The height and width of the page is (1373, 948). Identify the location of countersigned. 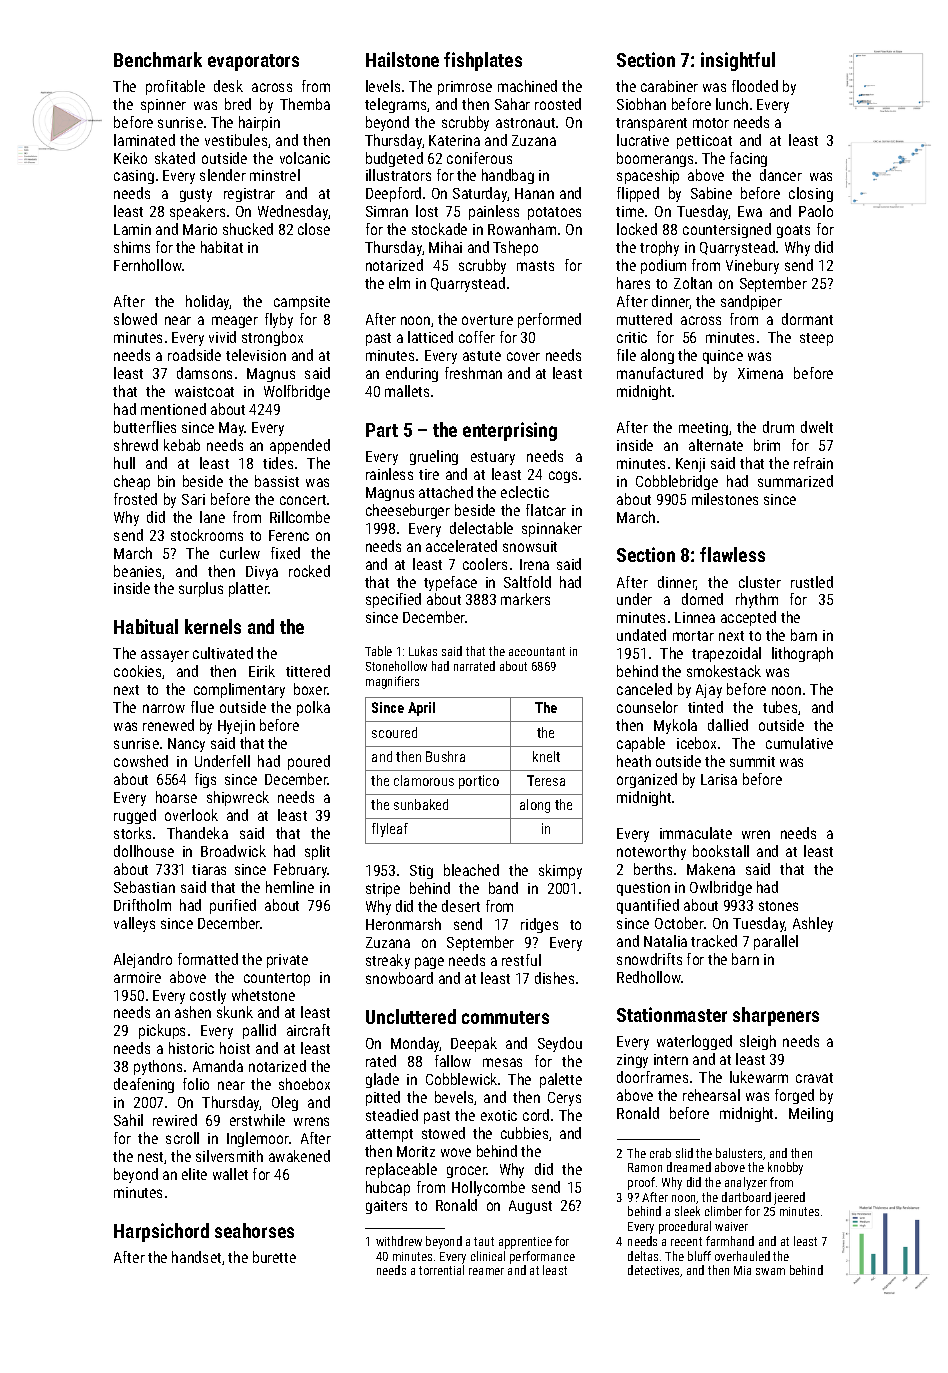
(727, 230).
